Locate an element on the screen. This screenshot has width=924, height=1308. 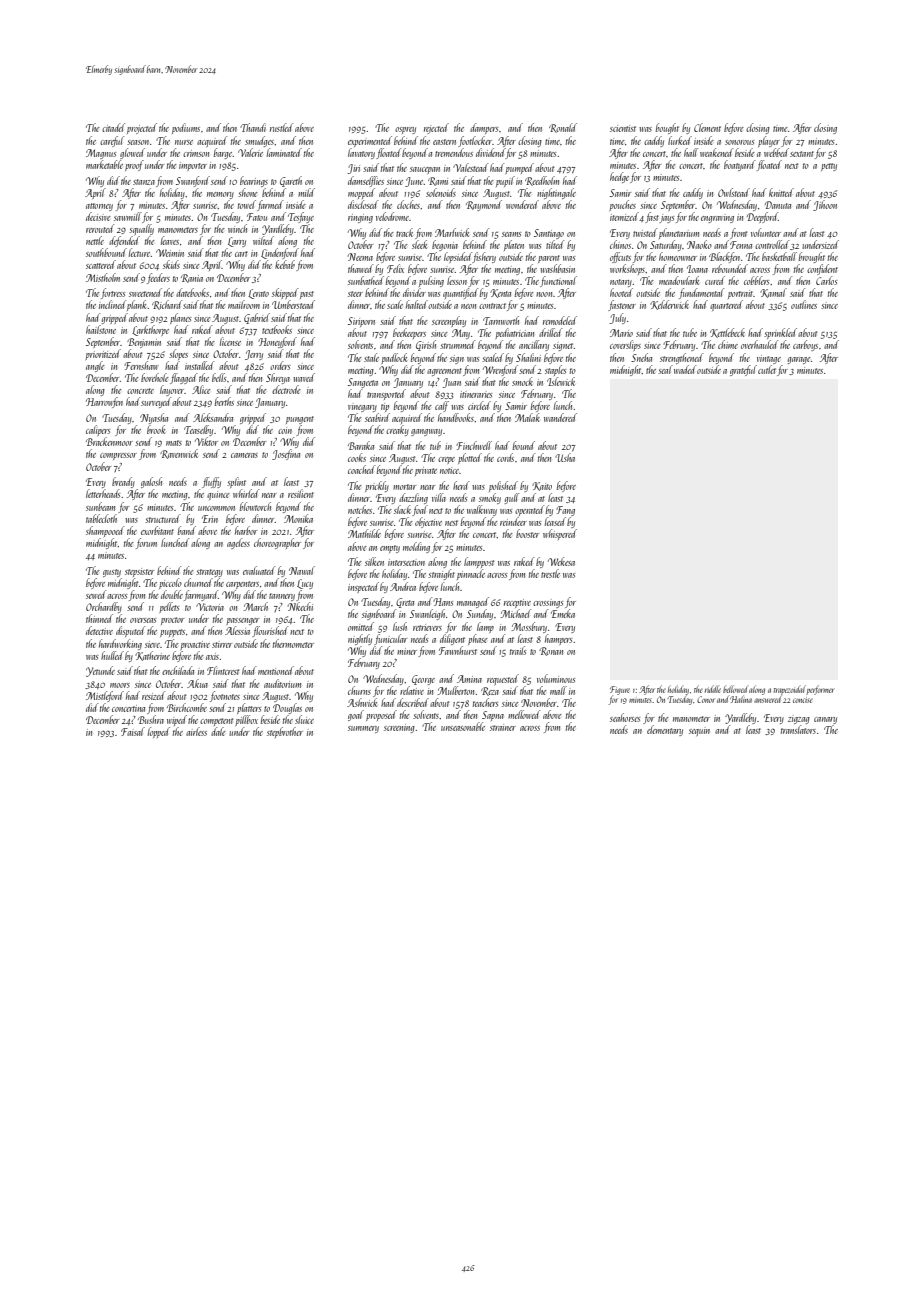
smudges is located at coordinates (259, 141).
